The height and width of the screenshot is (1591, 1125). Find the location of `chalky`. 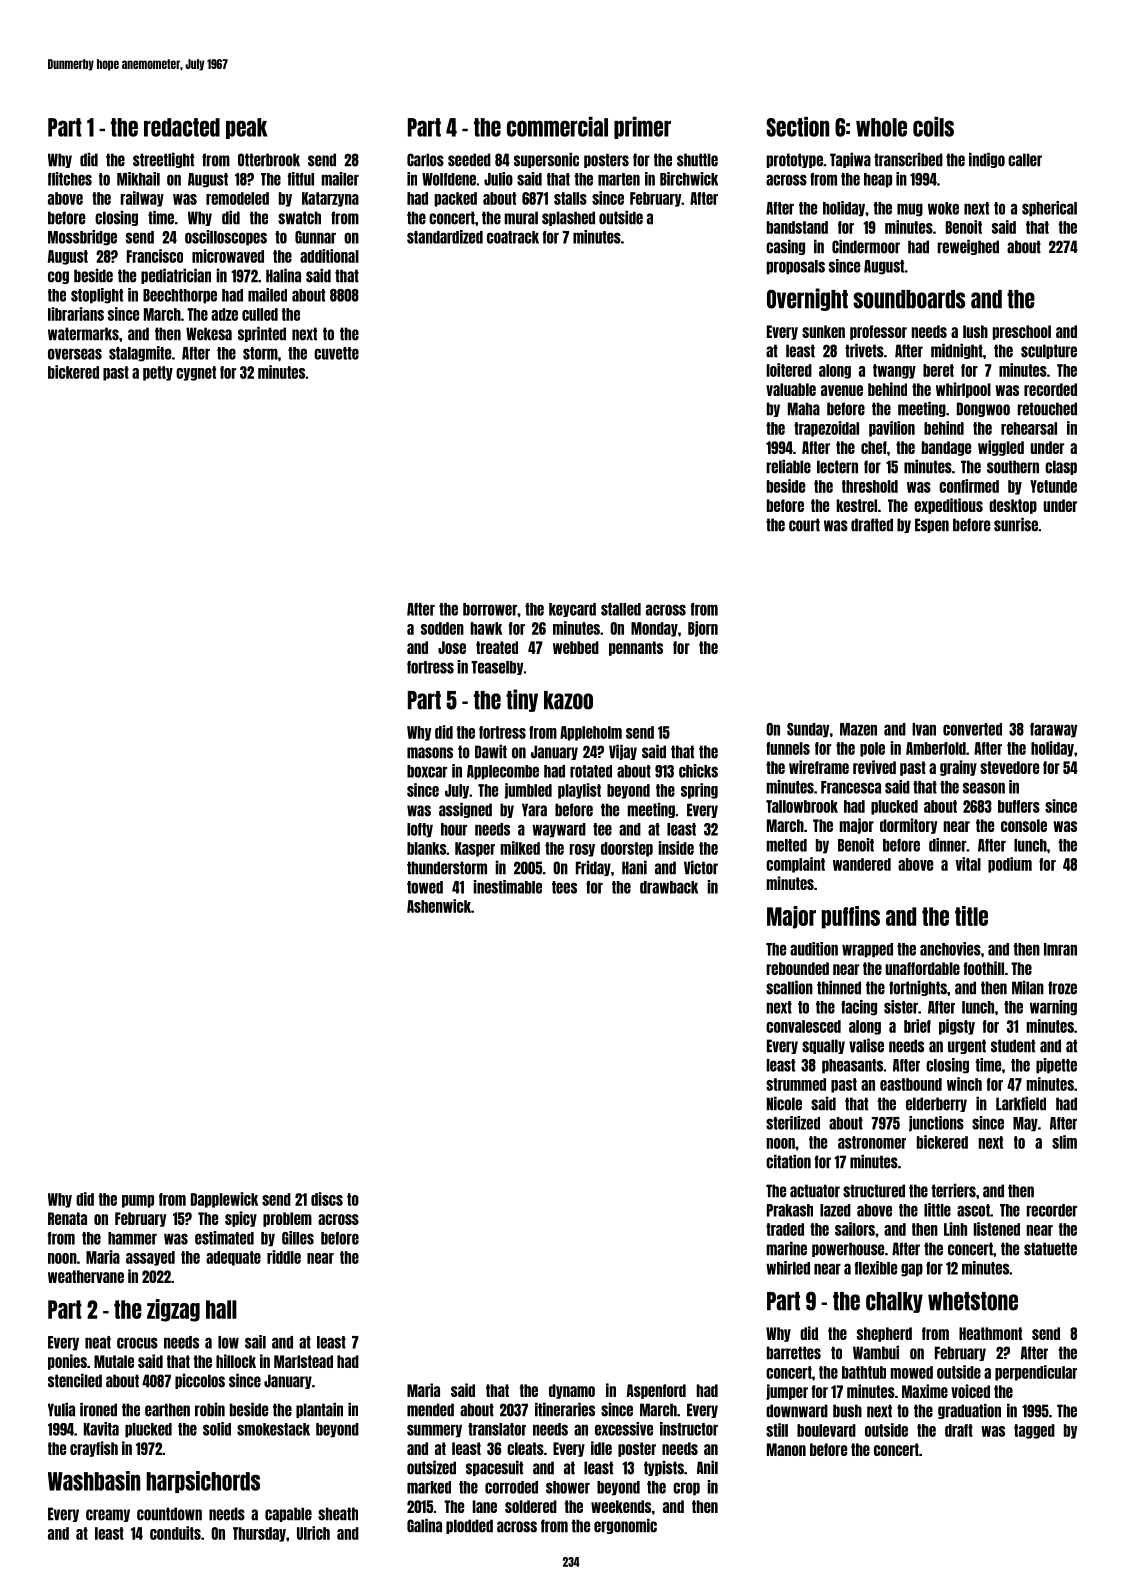

chalky is located at coordinates (894, 1302).
